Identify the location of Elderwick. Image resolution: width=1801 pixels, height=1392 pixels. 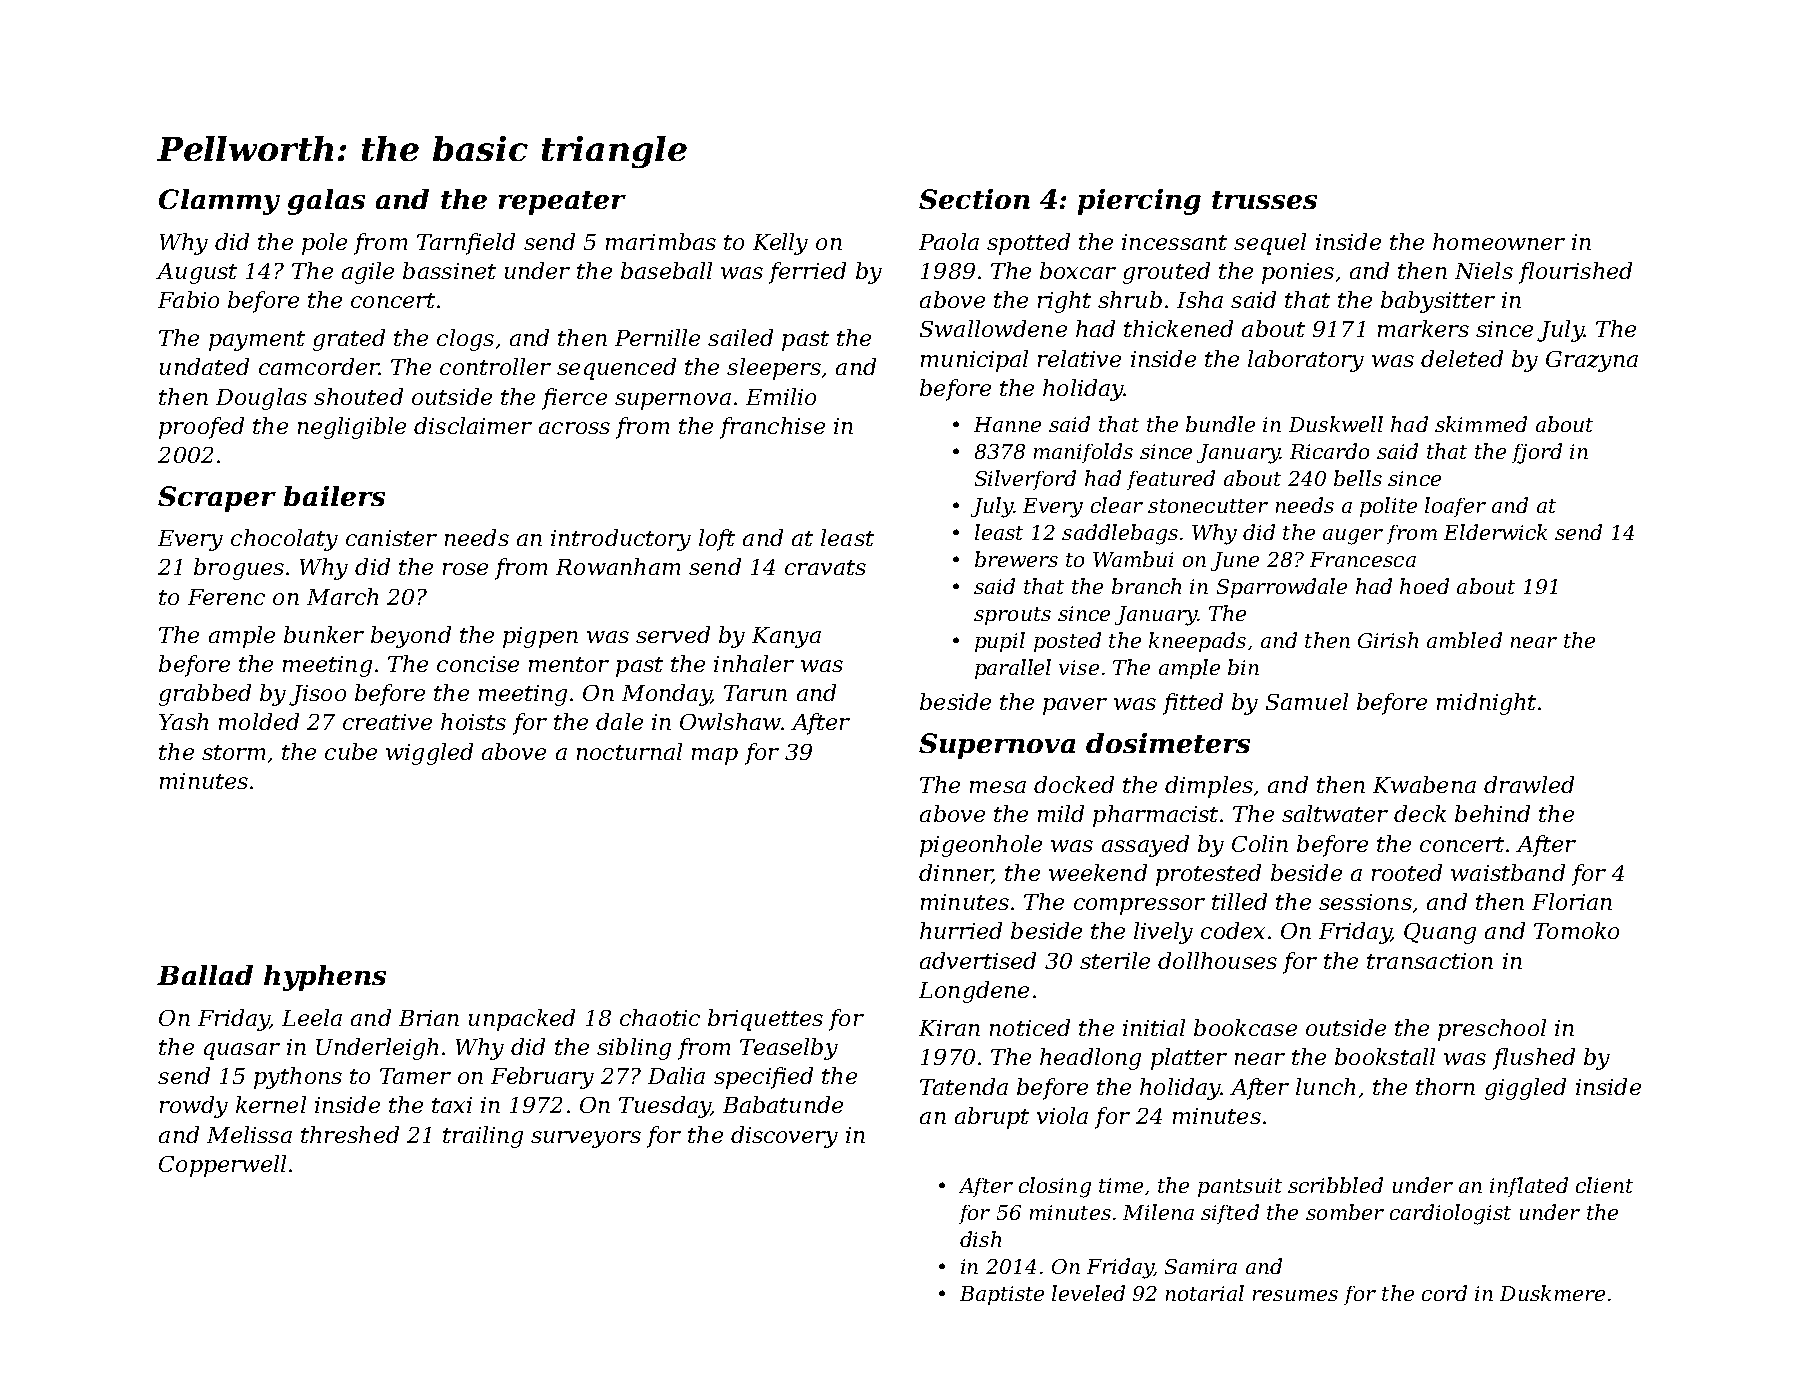
(1495, 532).
